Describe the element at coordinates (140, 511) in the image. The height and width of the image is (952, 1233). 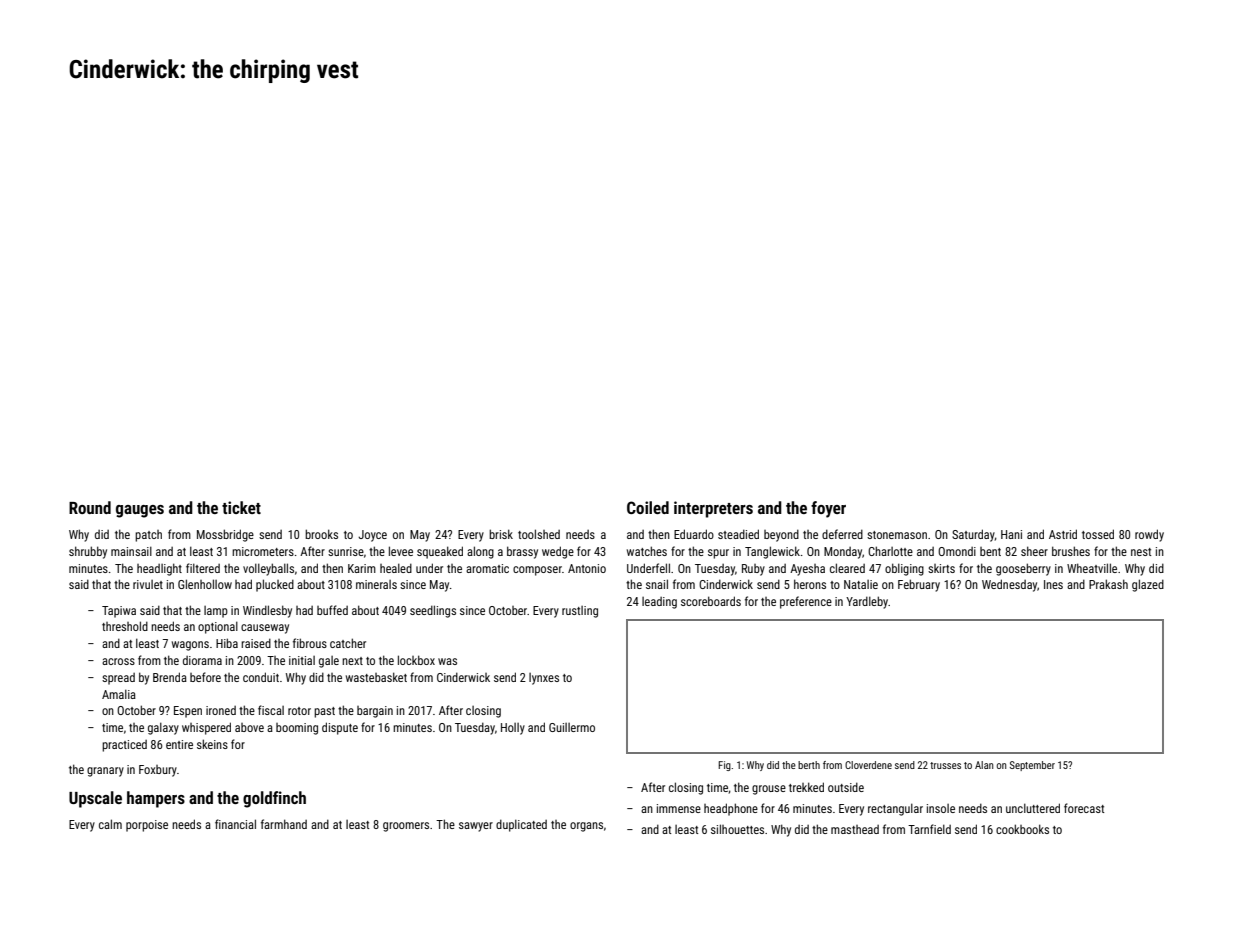
I see `gauges` at that location.
